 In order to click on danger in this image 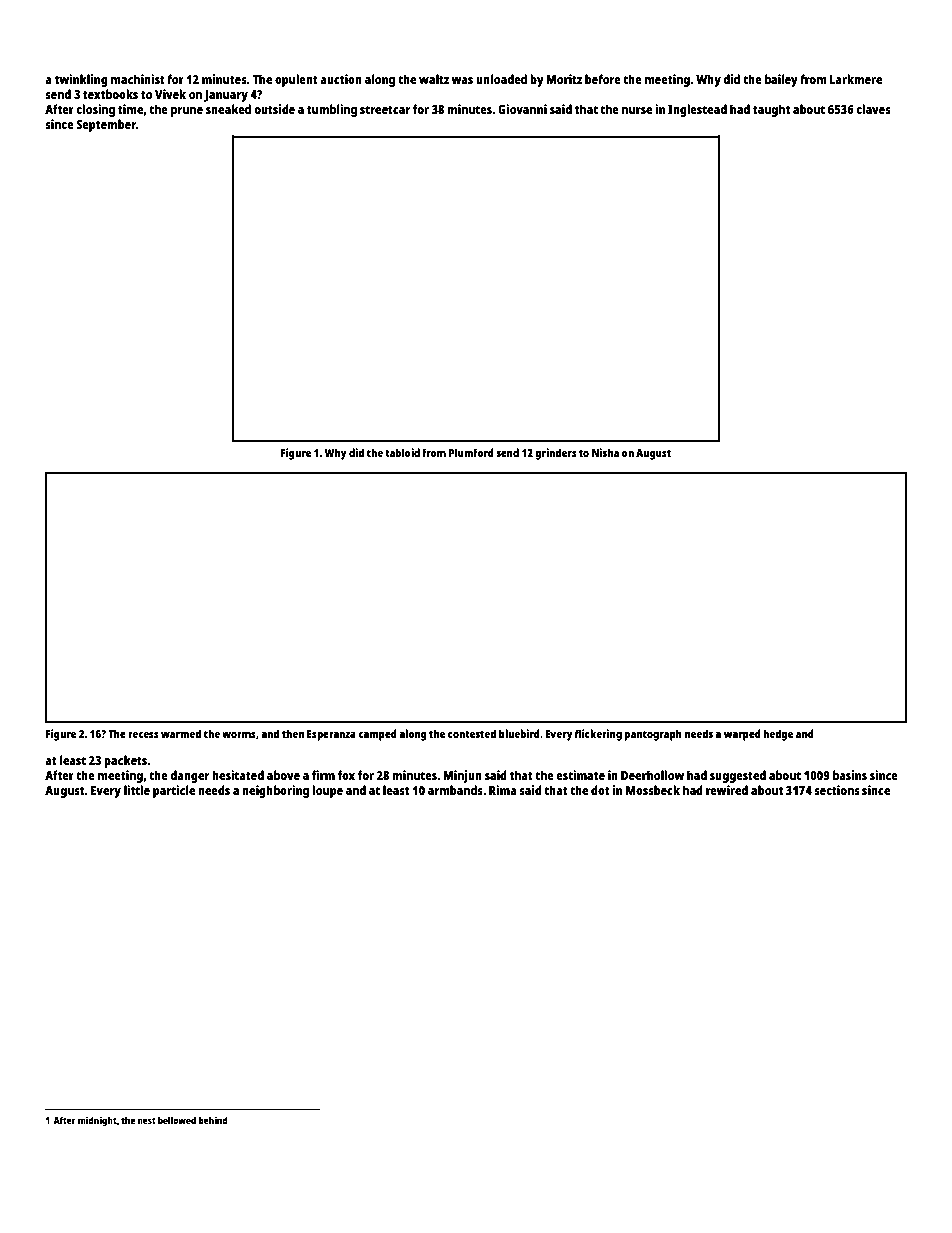, I will do `click(190, 776)`.
